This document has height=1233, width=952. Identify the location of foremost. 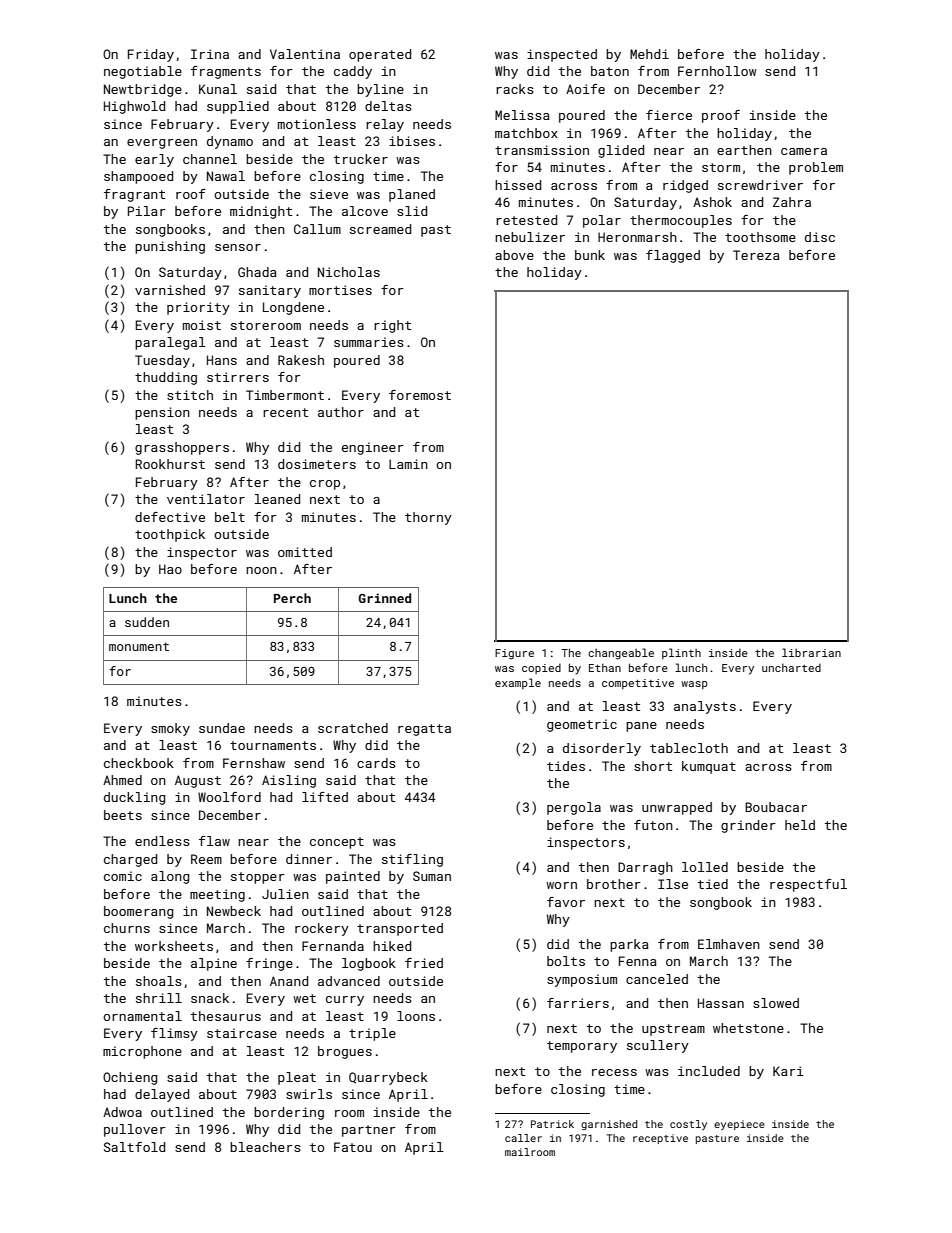
(420, 395).
